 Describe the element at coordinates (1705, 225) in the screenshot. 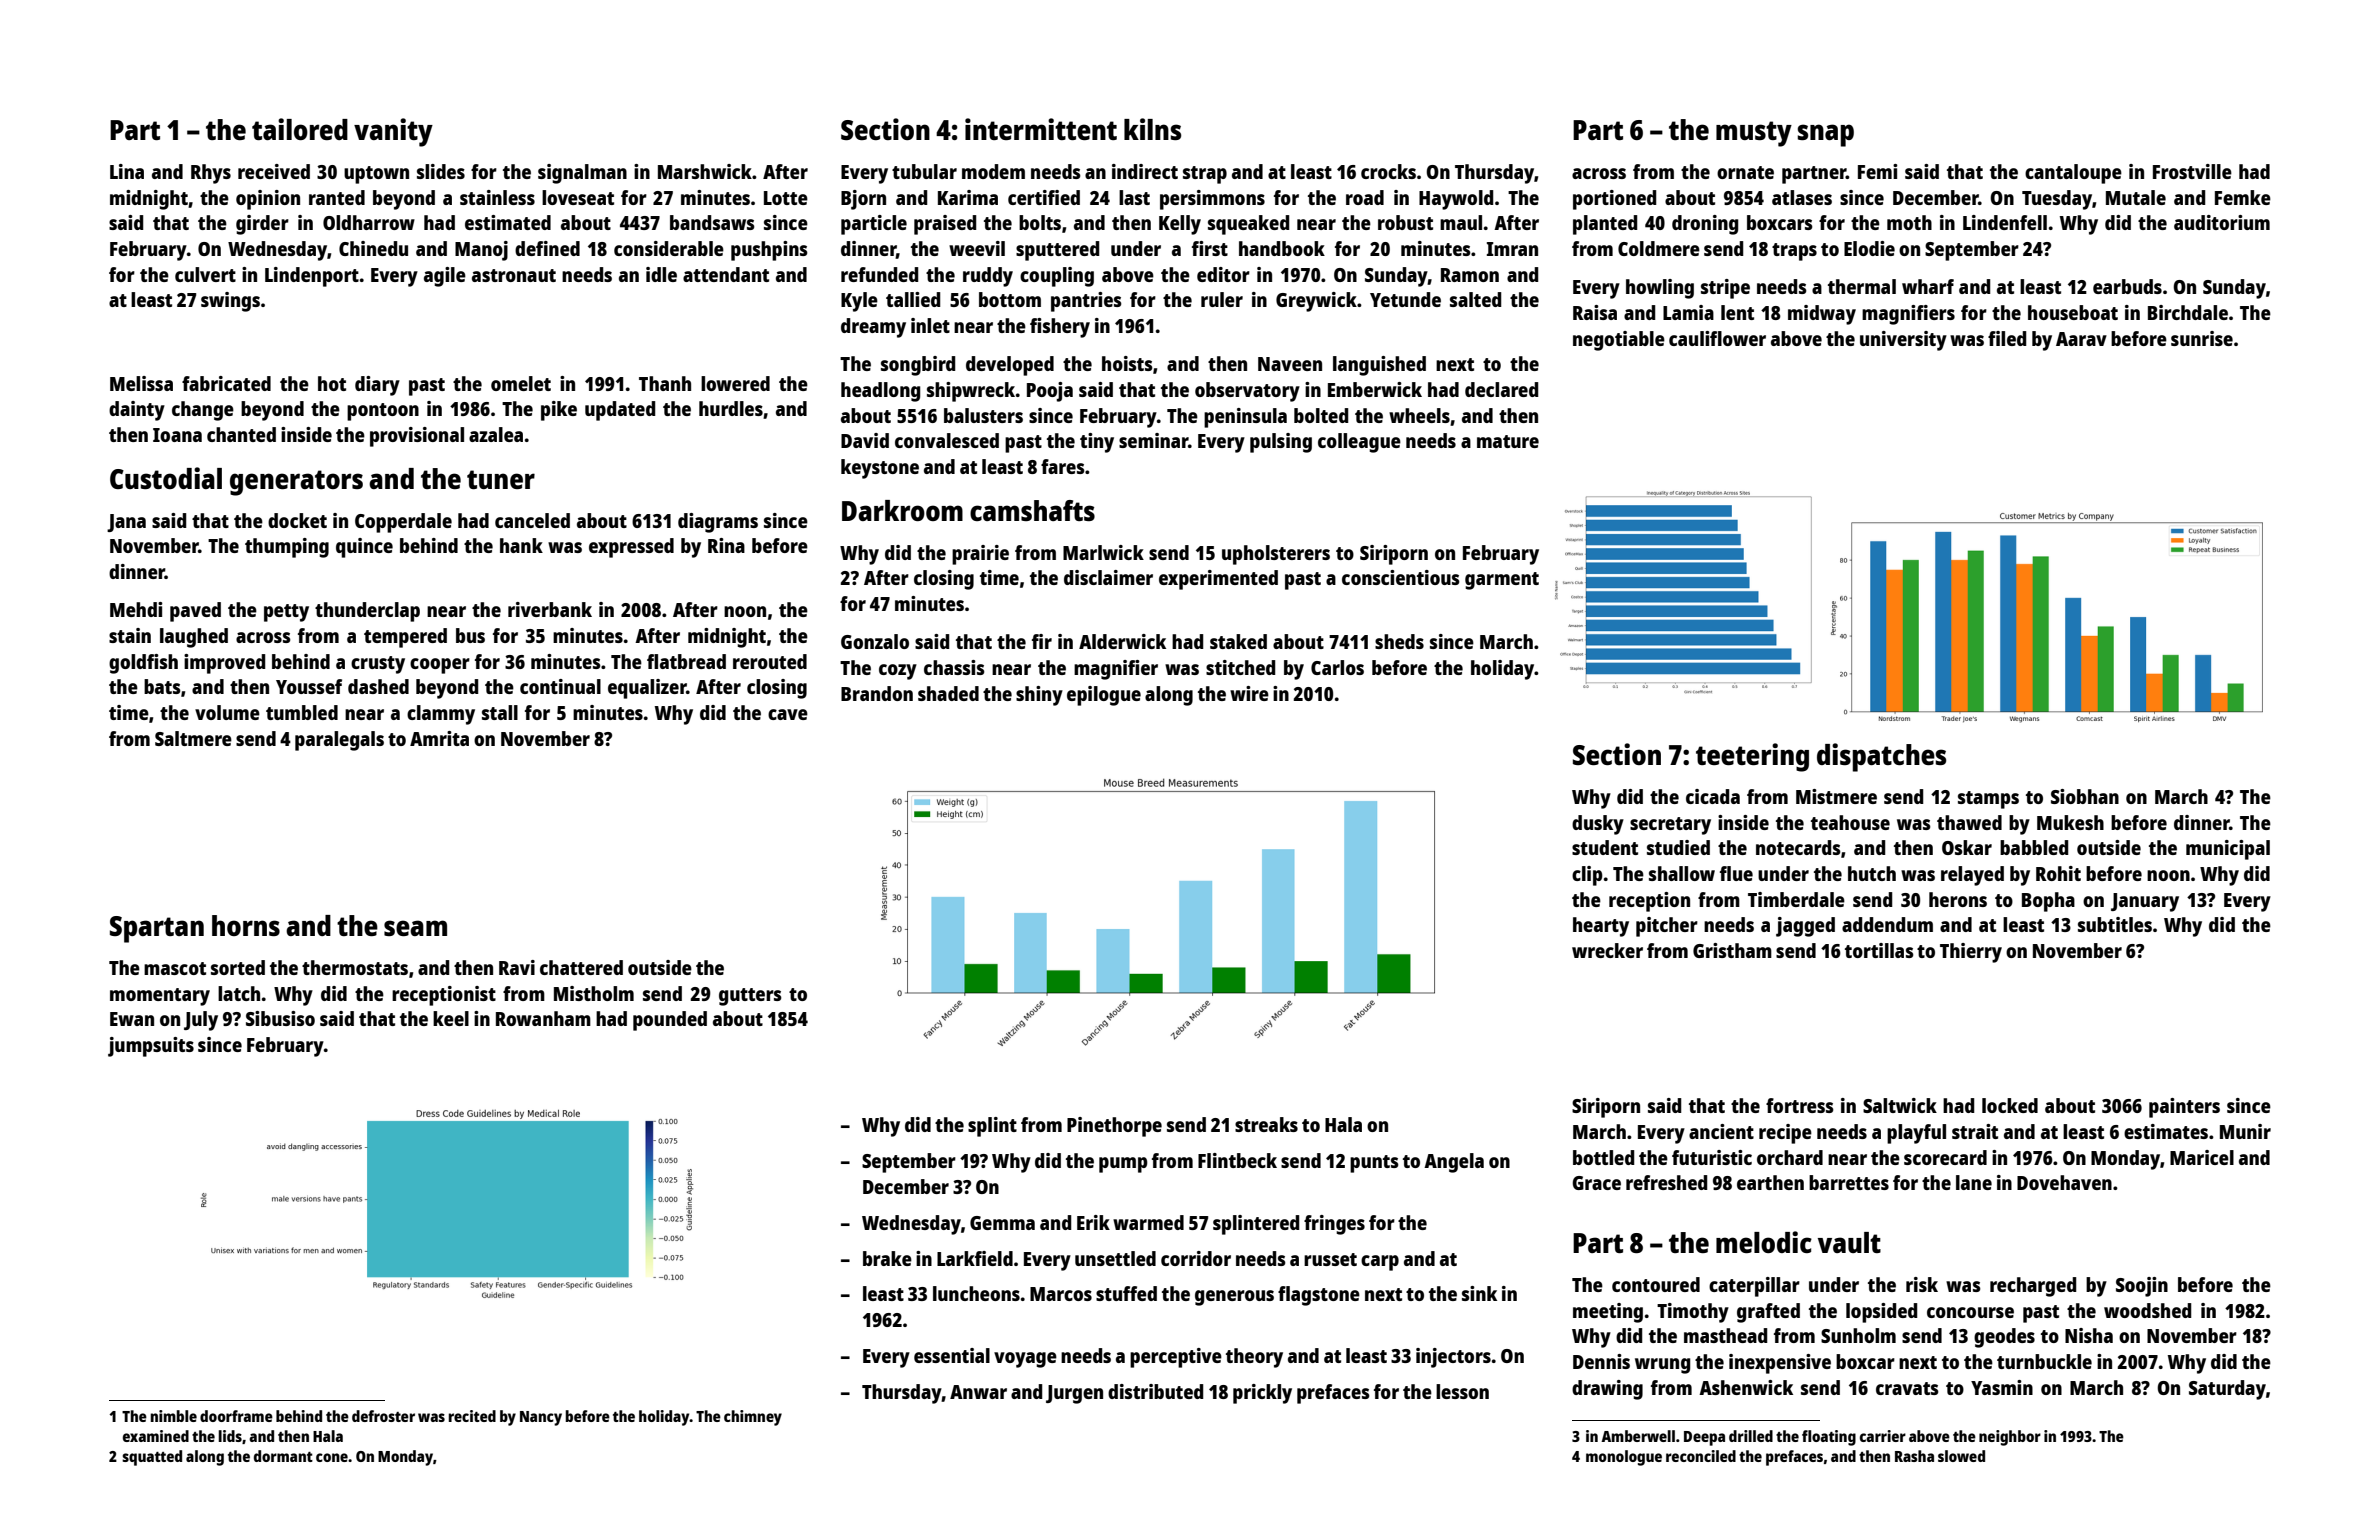

I see `droning` at that location.
